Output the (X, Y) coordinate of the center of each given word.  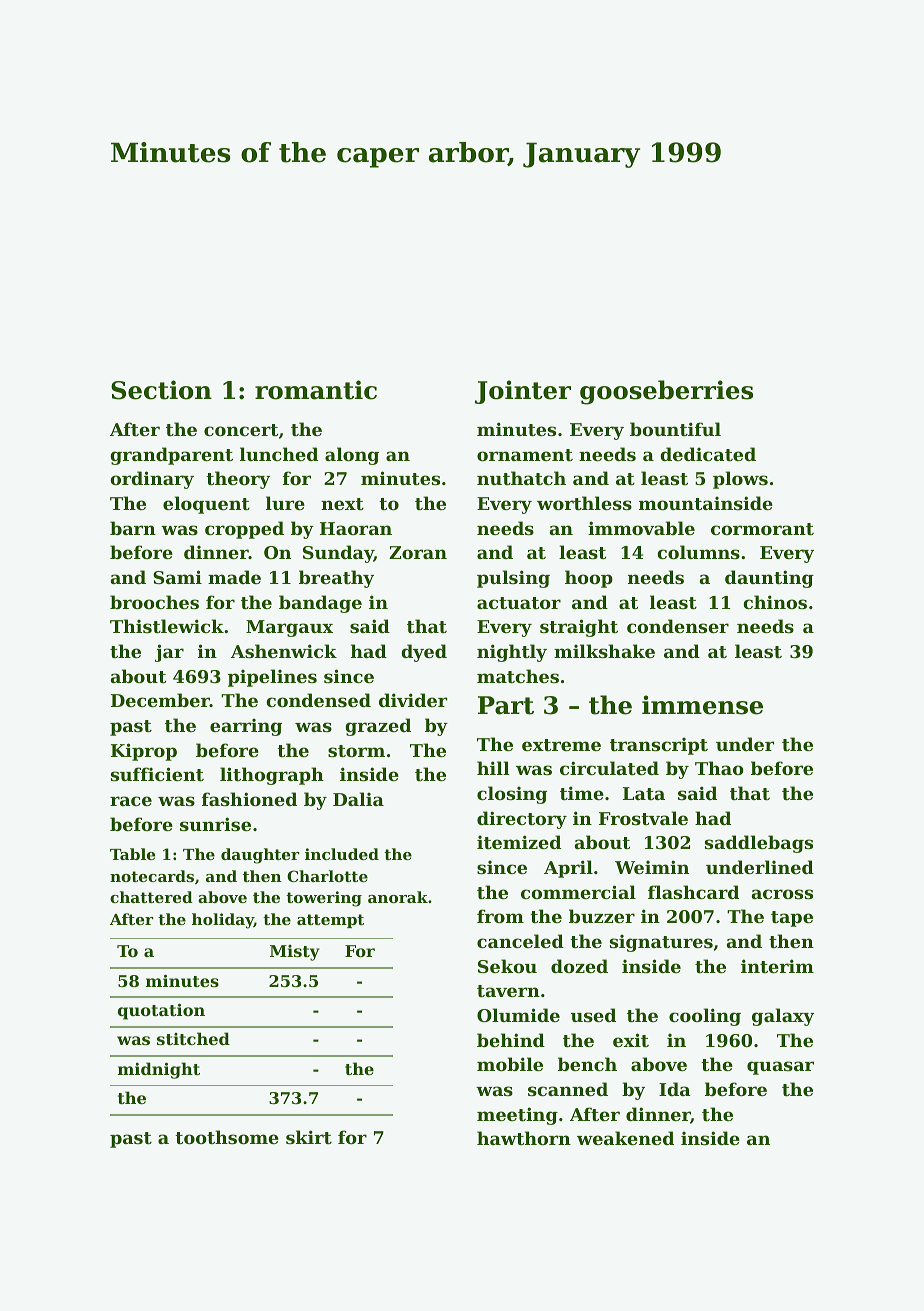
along (352, 456)
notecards (152, 876)
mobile (510, 1064)
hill (493, 768)
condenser (678, 626)
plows (740, 480)
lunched (279, 454)
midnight (159, 1070)
